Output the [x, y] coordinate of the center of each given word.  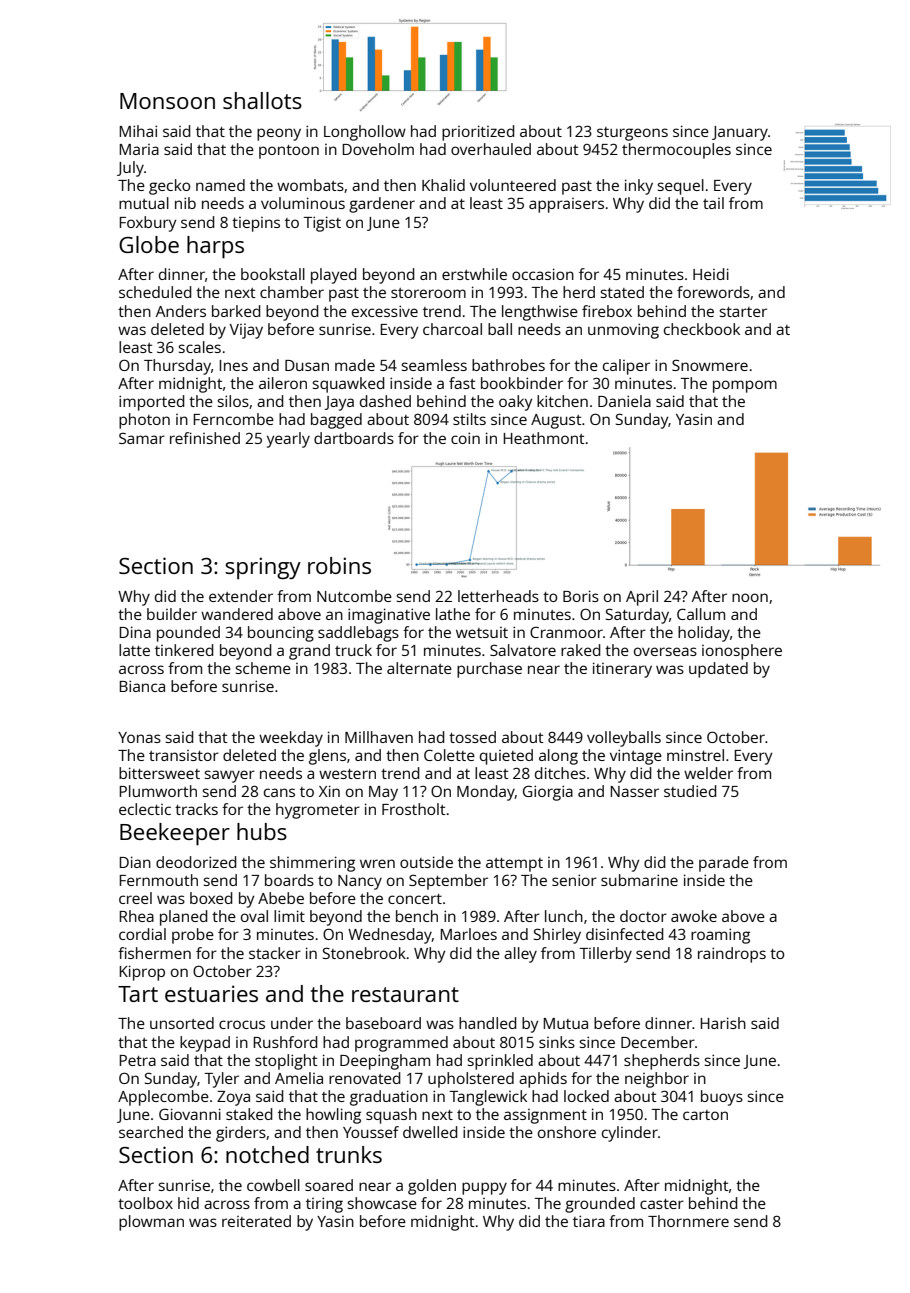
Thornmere [688, 1221]
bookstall [273, 274]
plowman [151, 1223]
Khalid [443, 185]
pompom [745, 386]
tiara [589, 1221]
